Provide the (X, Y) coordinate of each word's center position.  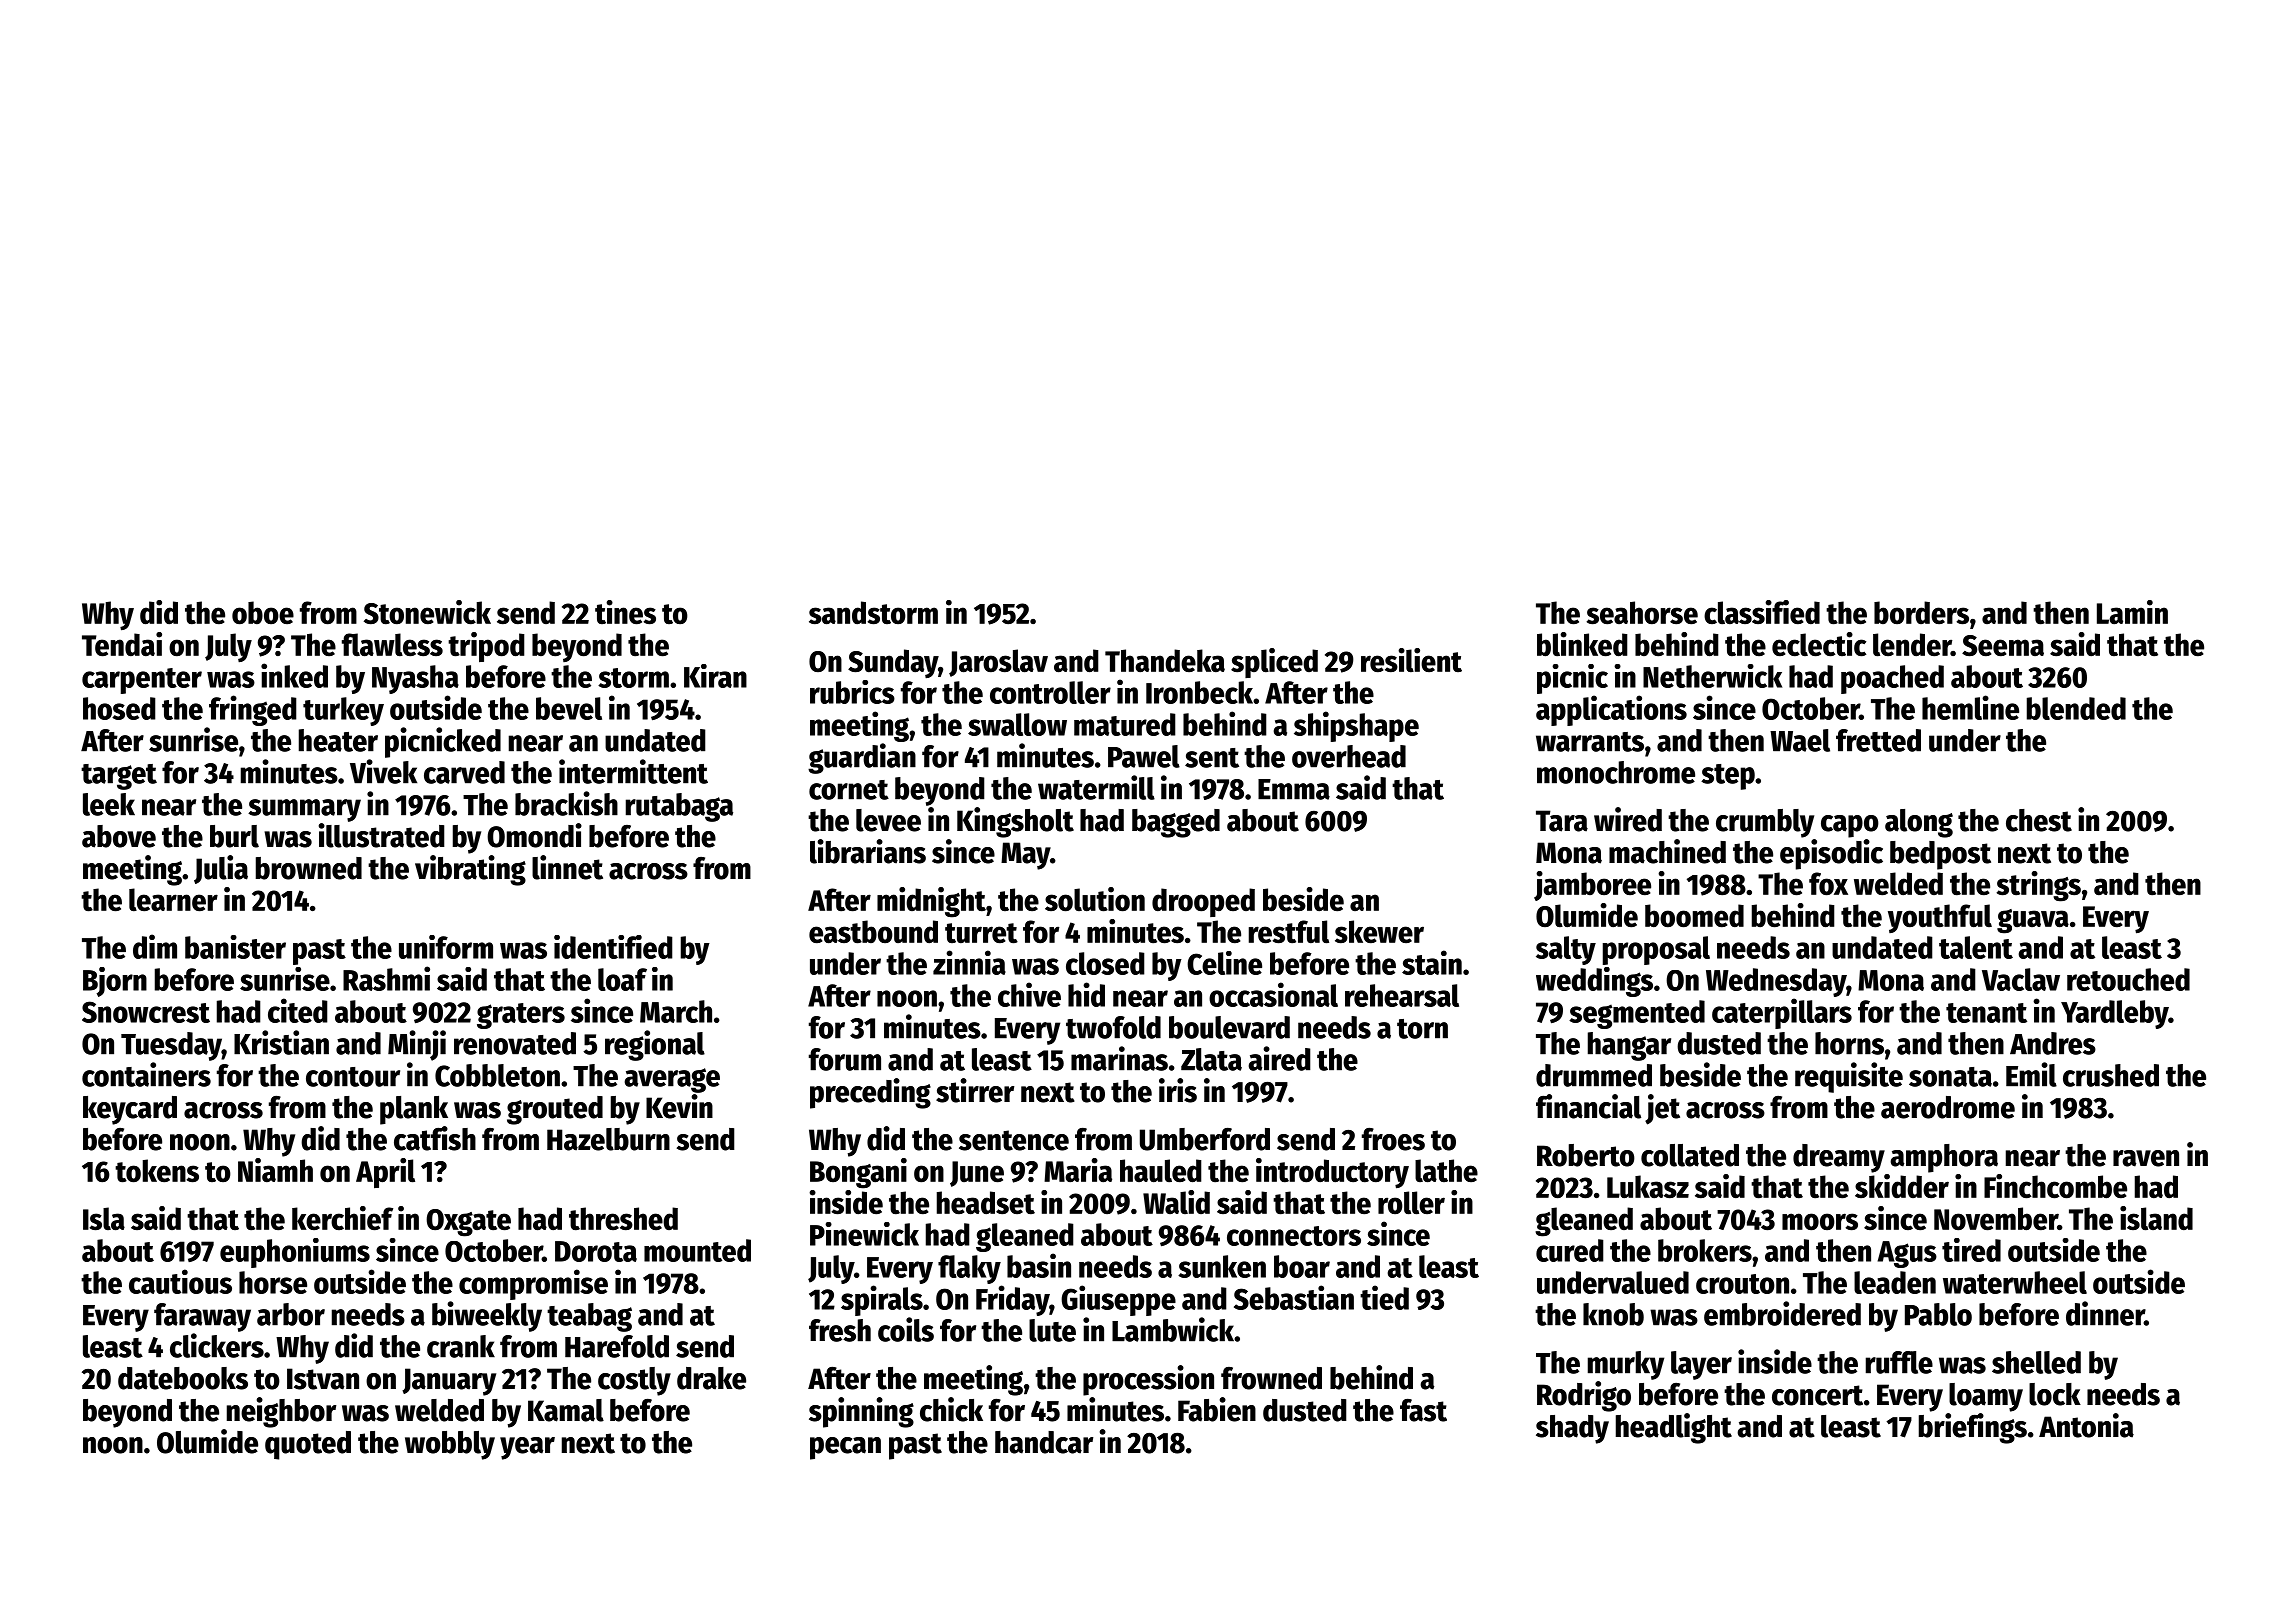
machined (1667, 851)
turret (981, 933)
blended (2076, 708)
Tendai (122, 644)
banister (235, 947)
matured (1125, 724)
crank (461, 1346)
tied (1384, 1297)
